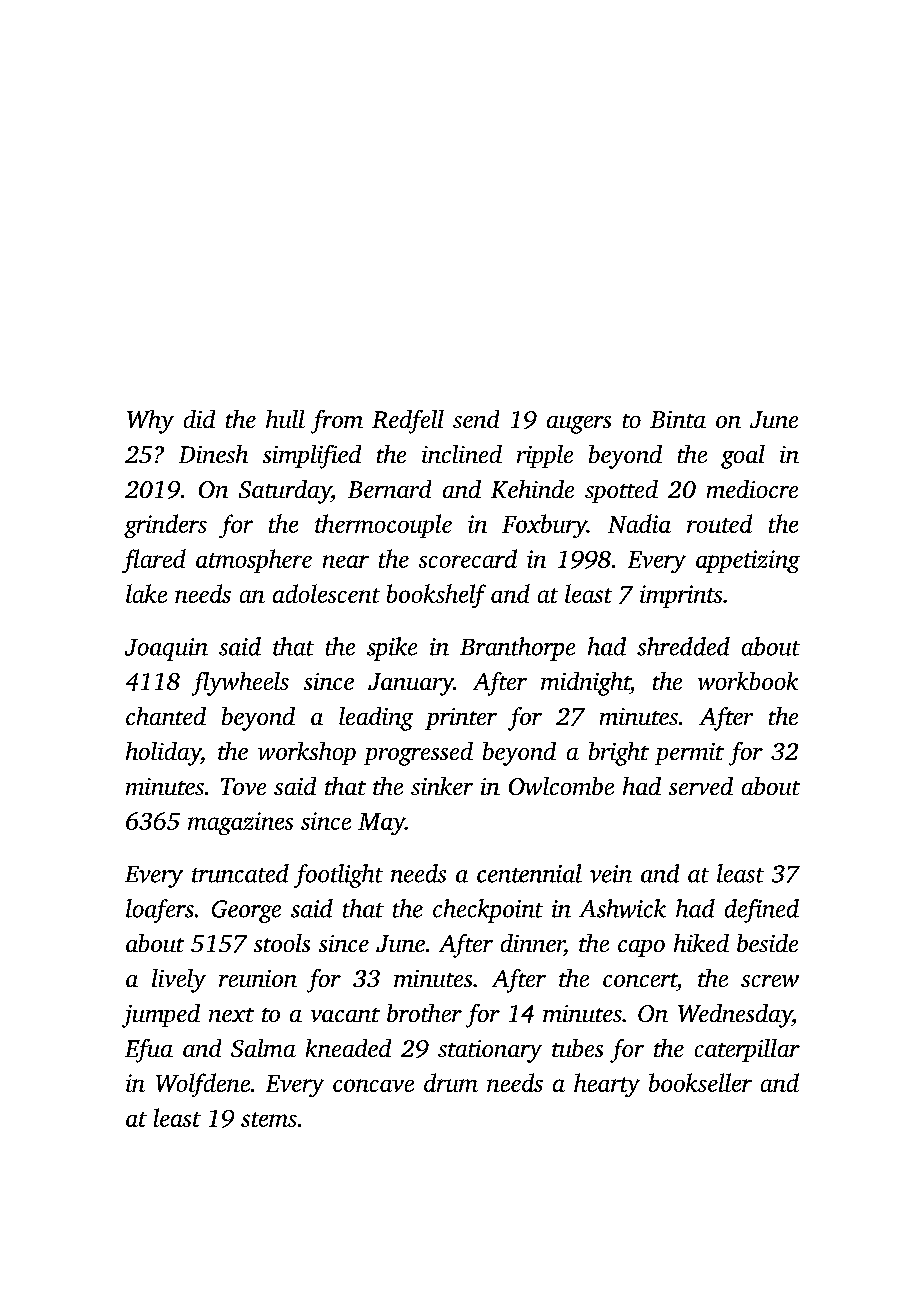 Image resolution: width=924 pixels, height=1311 pixels. What do you see at coordinates (517, 649) in the page?
I see `Branthorpe` at bounding box center [517, 649].
